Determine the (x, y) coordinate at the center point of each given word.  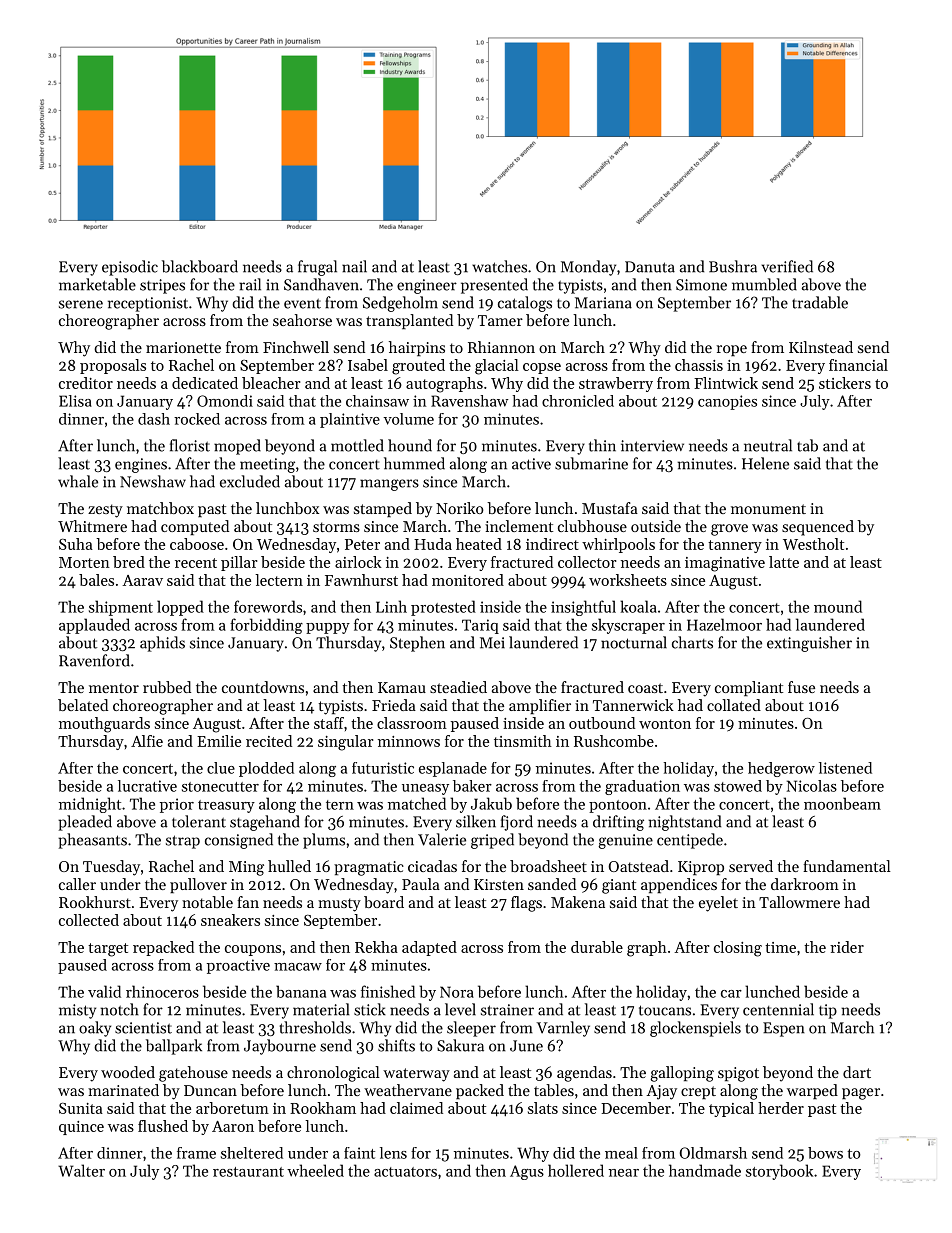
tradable (820, 302)
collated (734, 705)
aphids (162, 644)
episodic (130, 268)
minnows (409, 741)
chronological (333, 1074)
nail (354, 266)
